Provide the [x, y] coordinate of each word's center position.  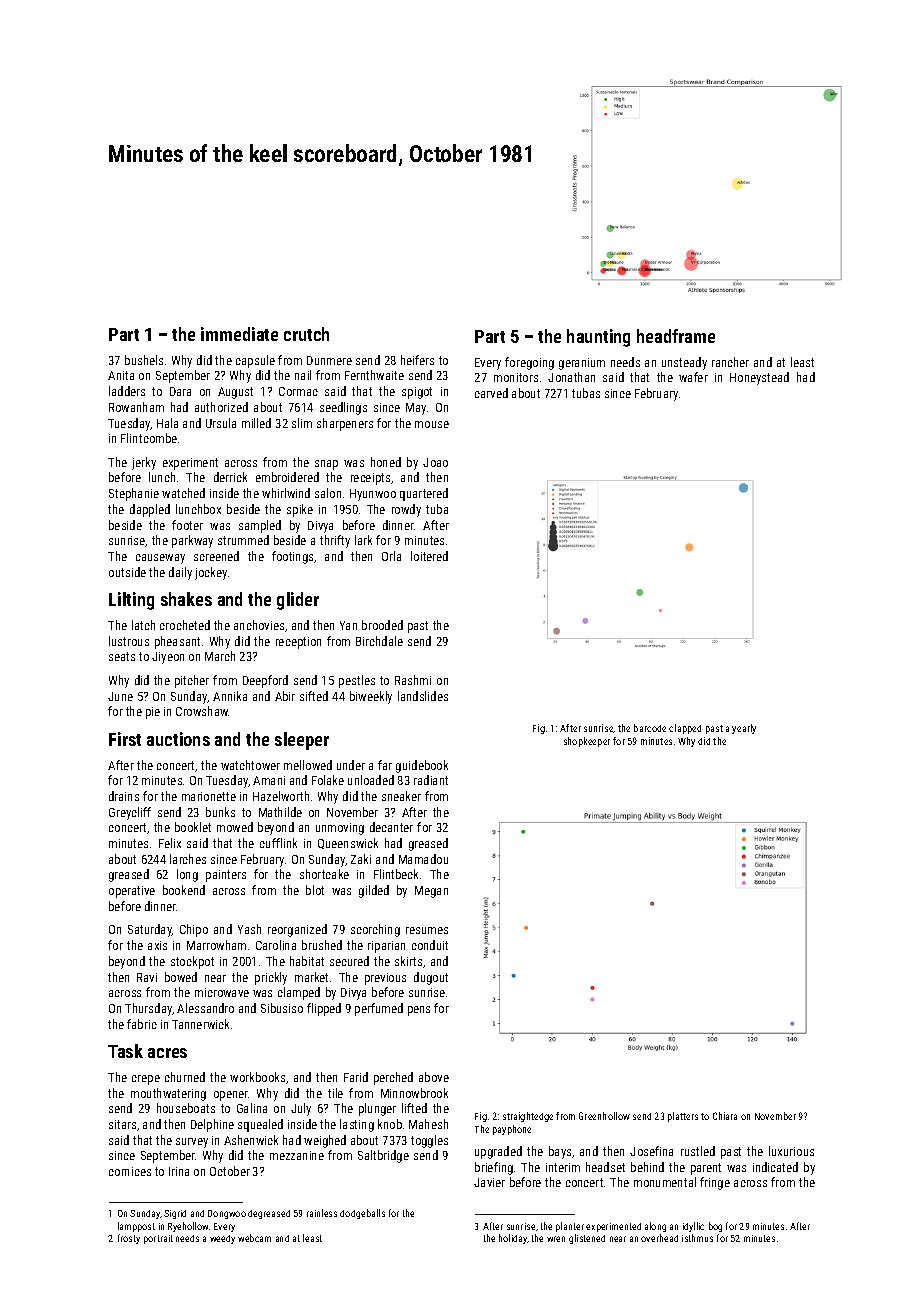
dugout [431, 978]
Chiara [725, 1116]
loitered [429, 556]
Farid [356, 1077]
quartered [424, 494]
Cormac [298, 391]
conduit [430, 945]
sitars [122, 1124]
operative [132, 892]
